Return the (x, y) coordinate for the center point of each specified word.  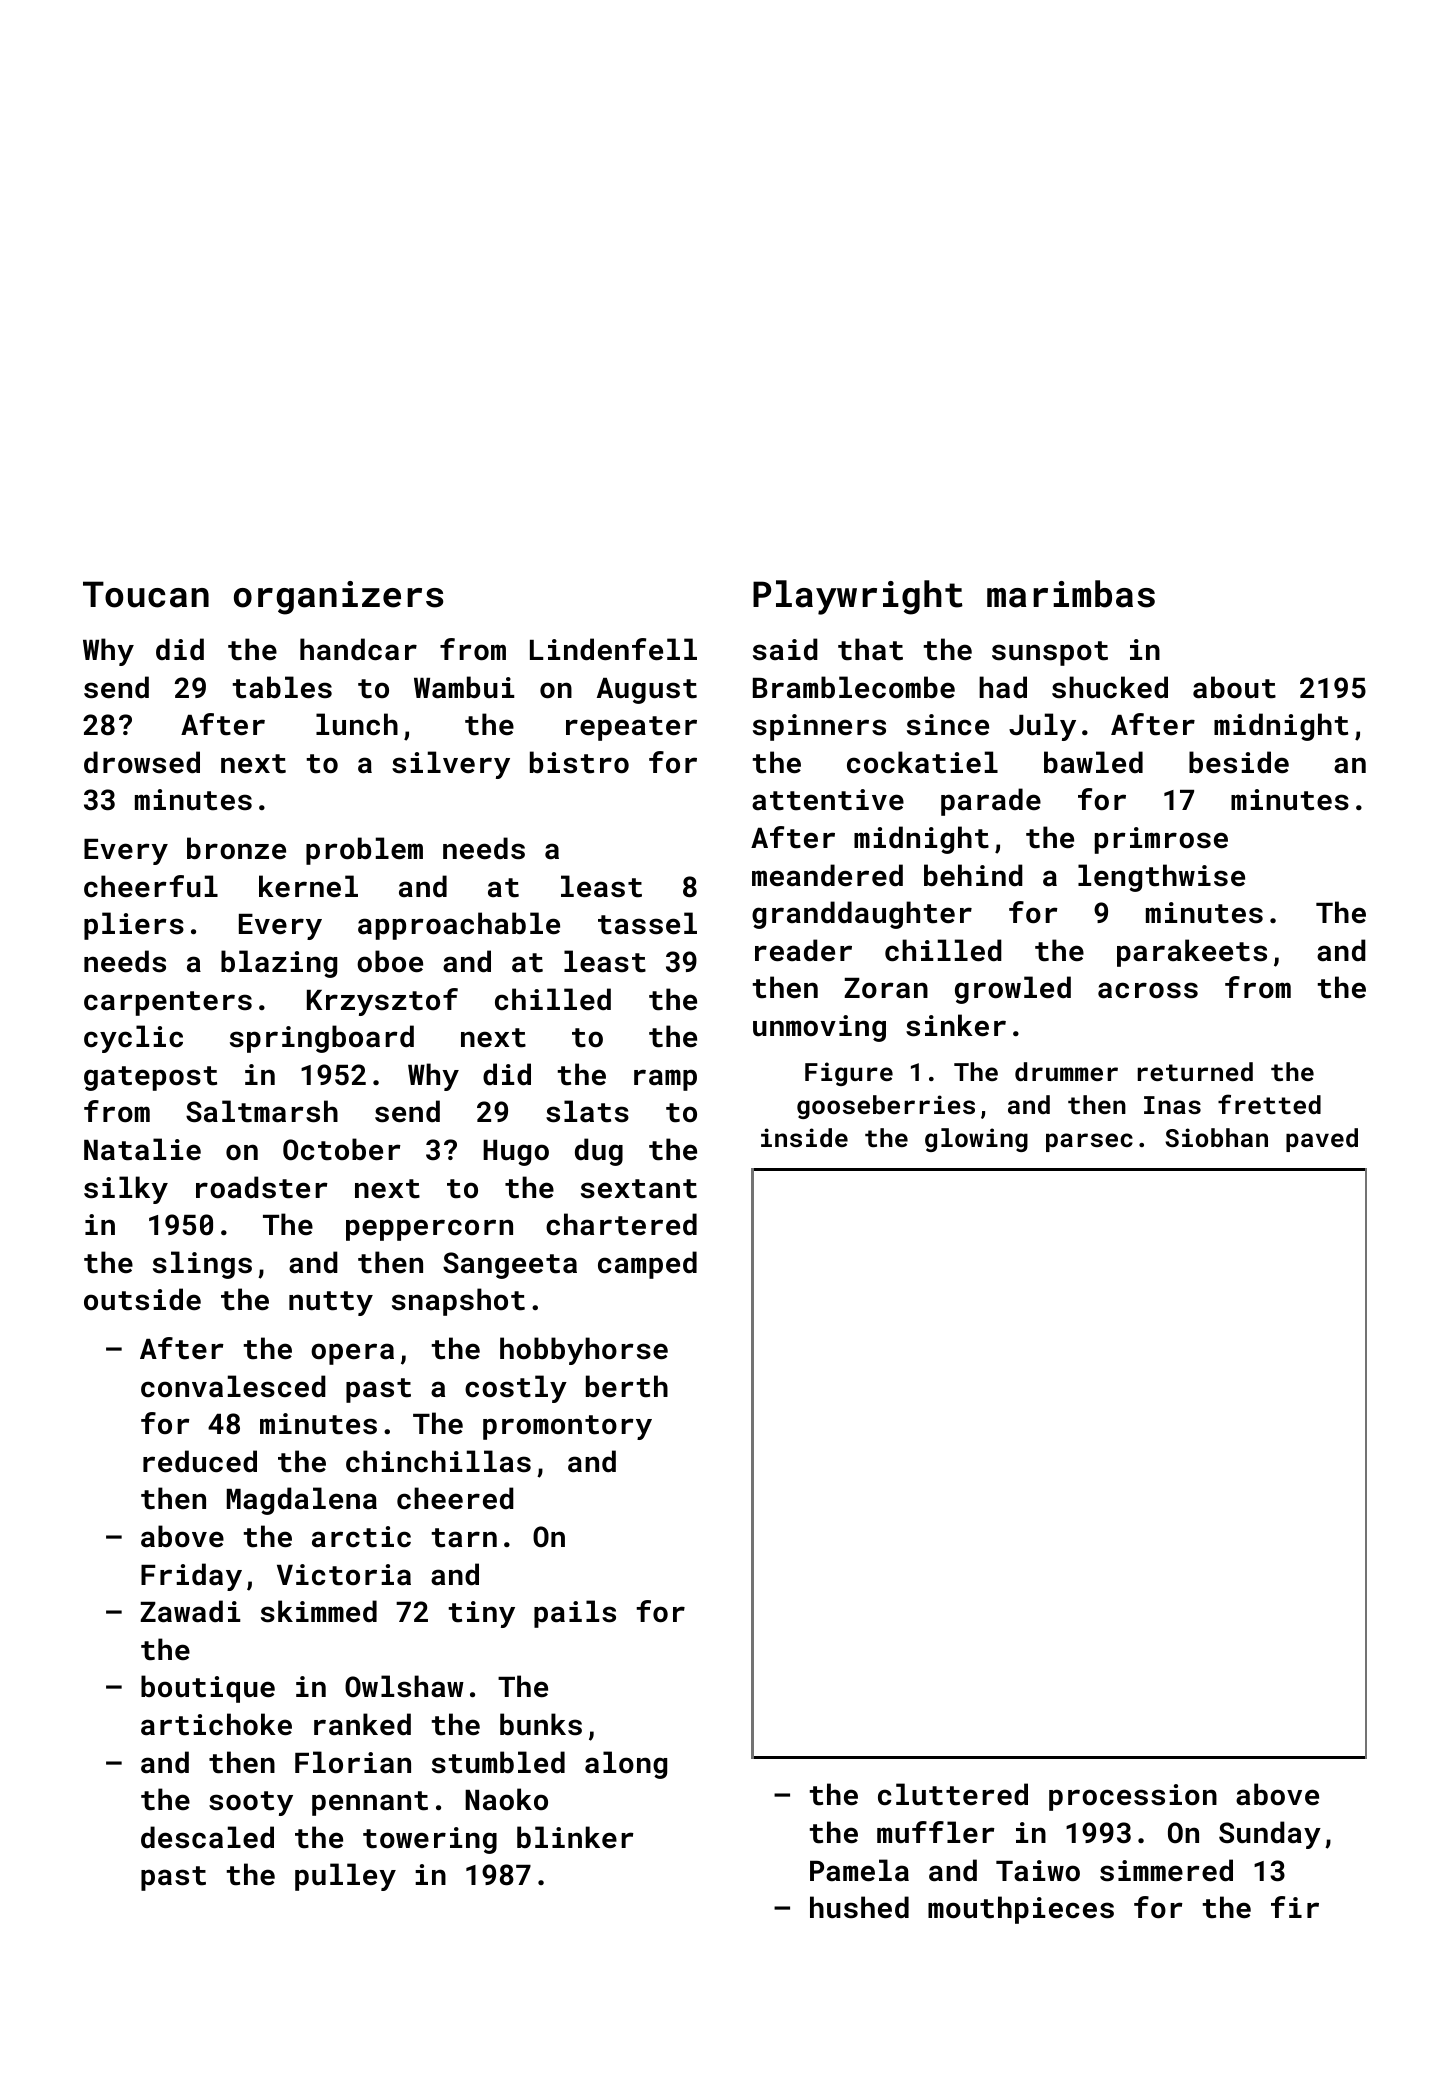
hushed (859, 1907)
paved (1322, 1140)
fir (1295, 1907)
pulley (345, 1877)
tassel (647, 923)
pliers (134, 926)
